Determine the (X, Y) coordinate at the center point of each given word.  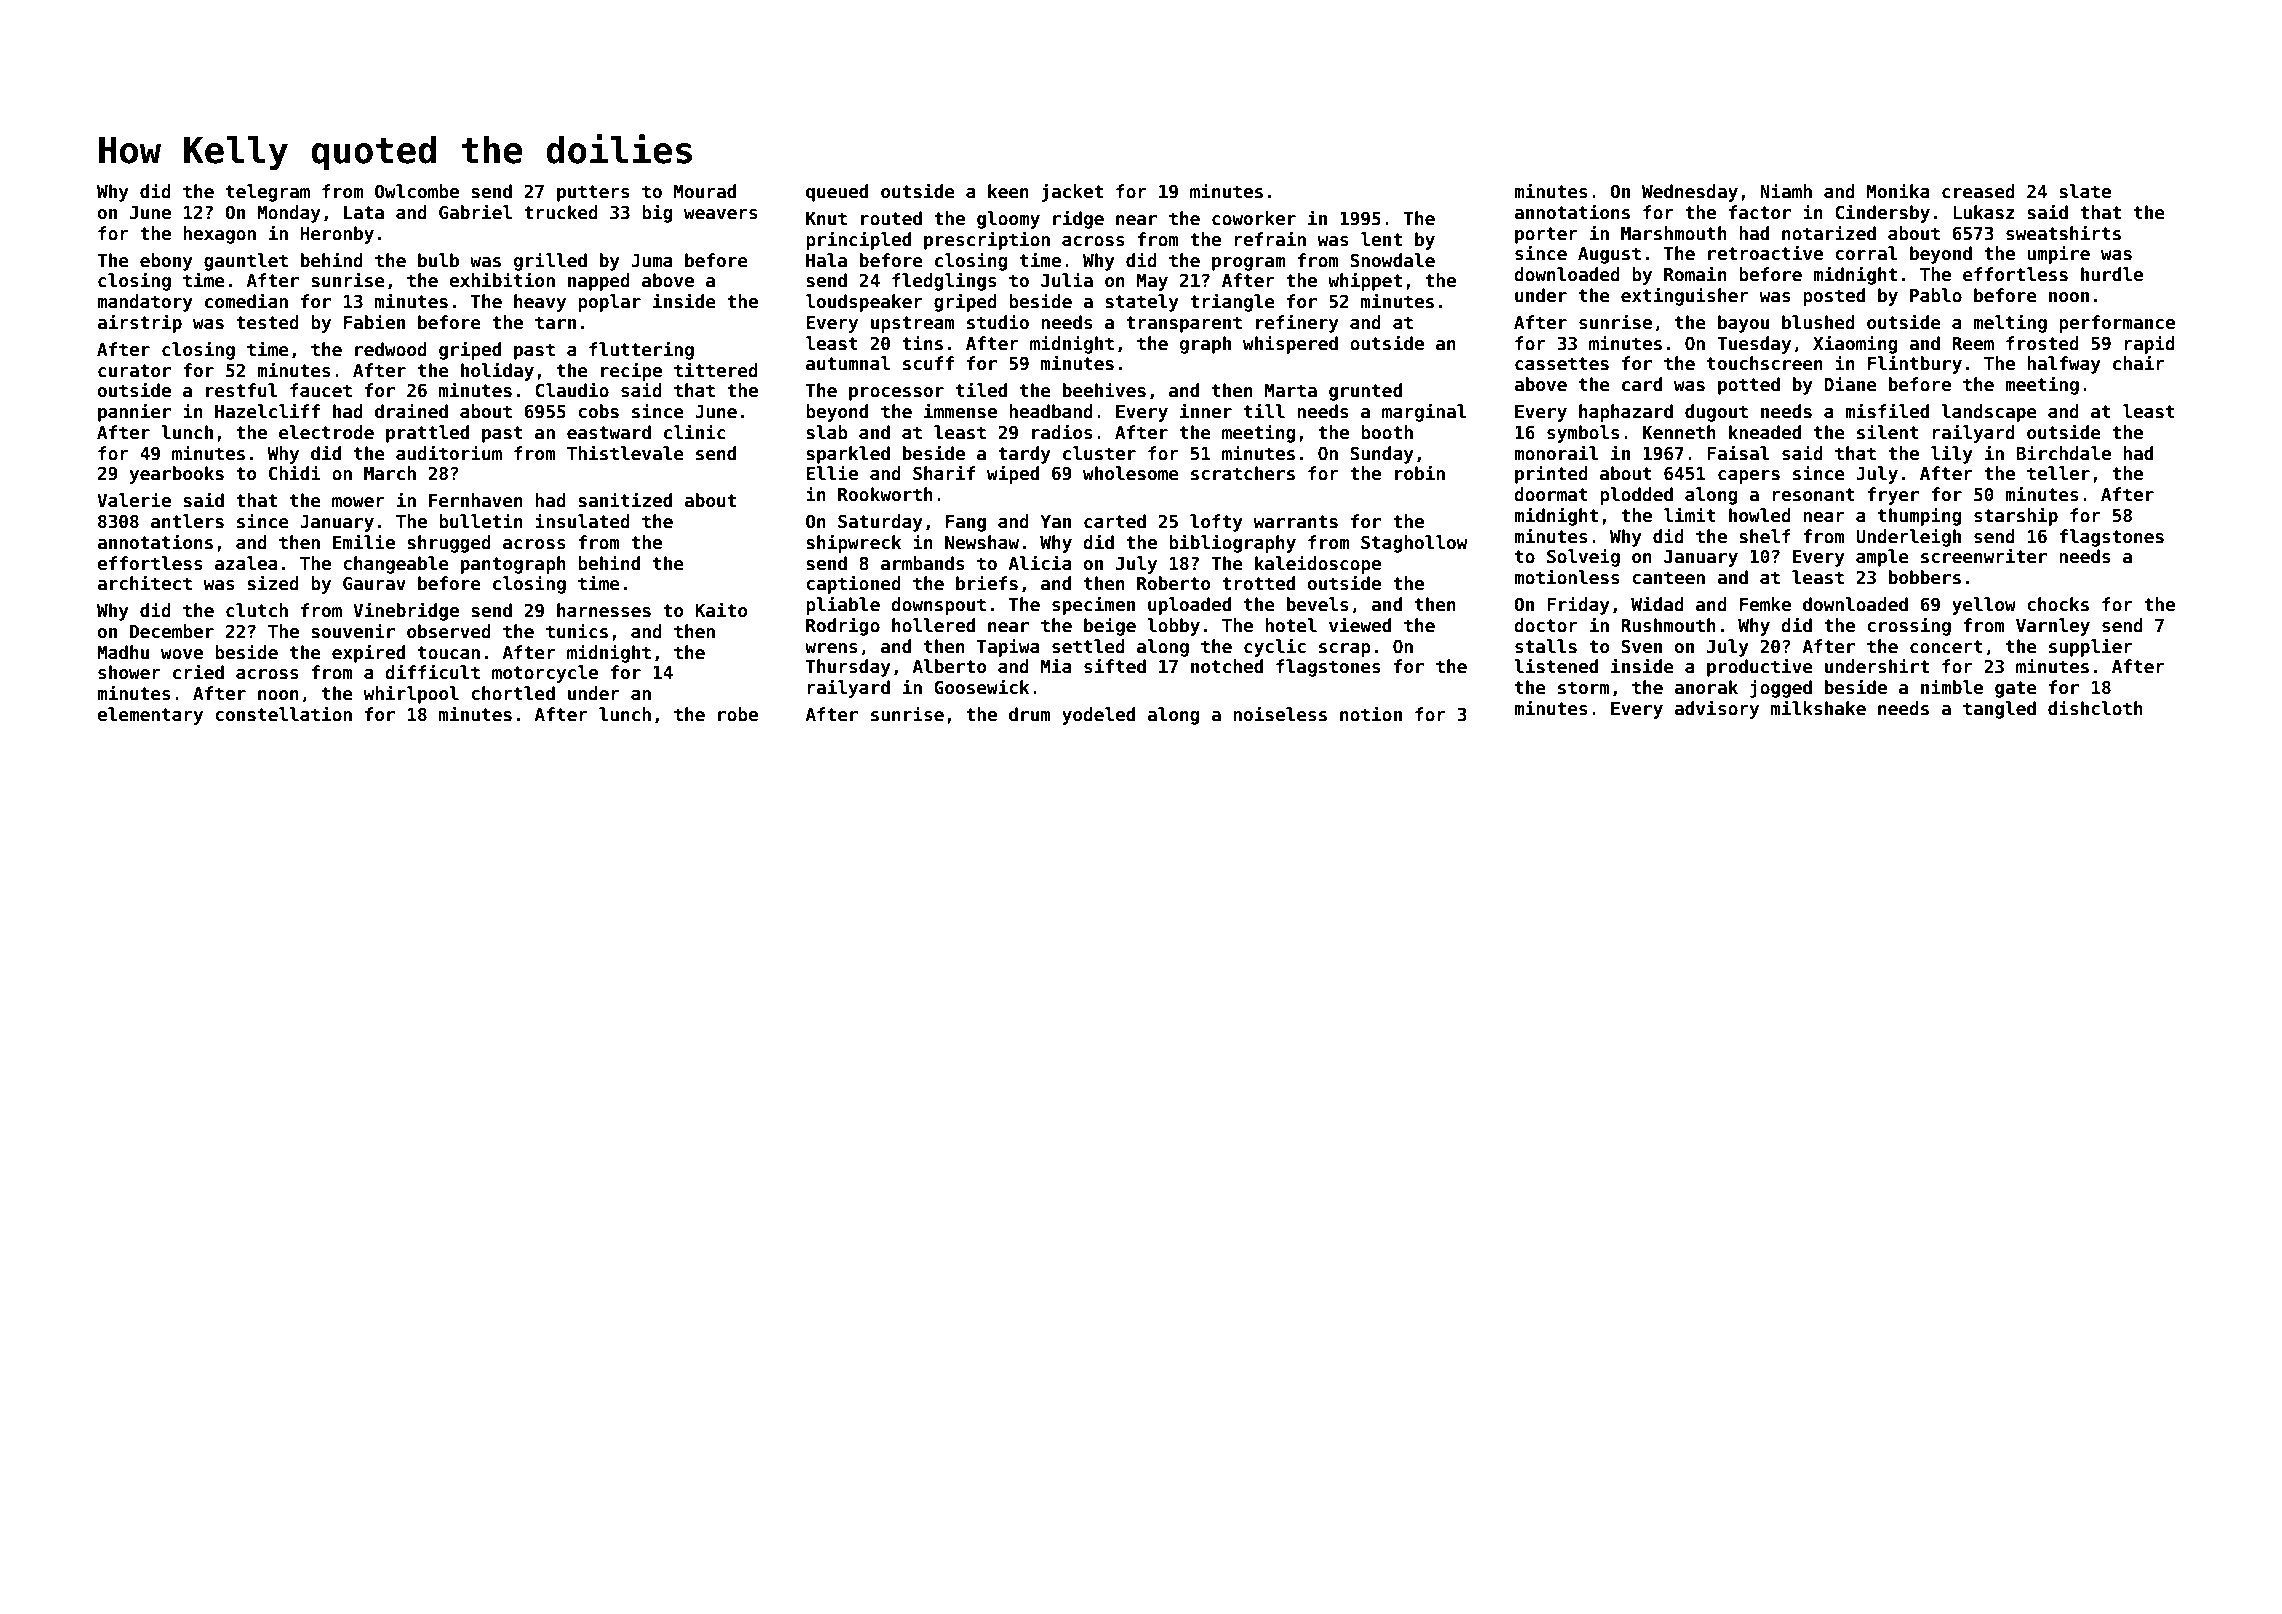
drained (411, 411)
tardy (1024, 455)
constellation (283, 714)
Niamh (1786, 191)
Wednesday (1690, 193)
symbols (1583, 434)
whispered (1290, 344)
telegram (268, 193)
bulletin (481, 521)
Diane (1851, 384)
